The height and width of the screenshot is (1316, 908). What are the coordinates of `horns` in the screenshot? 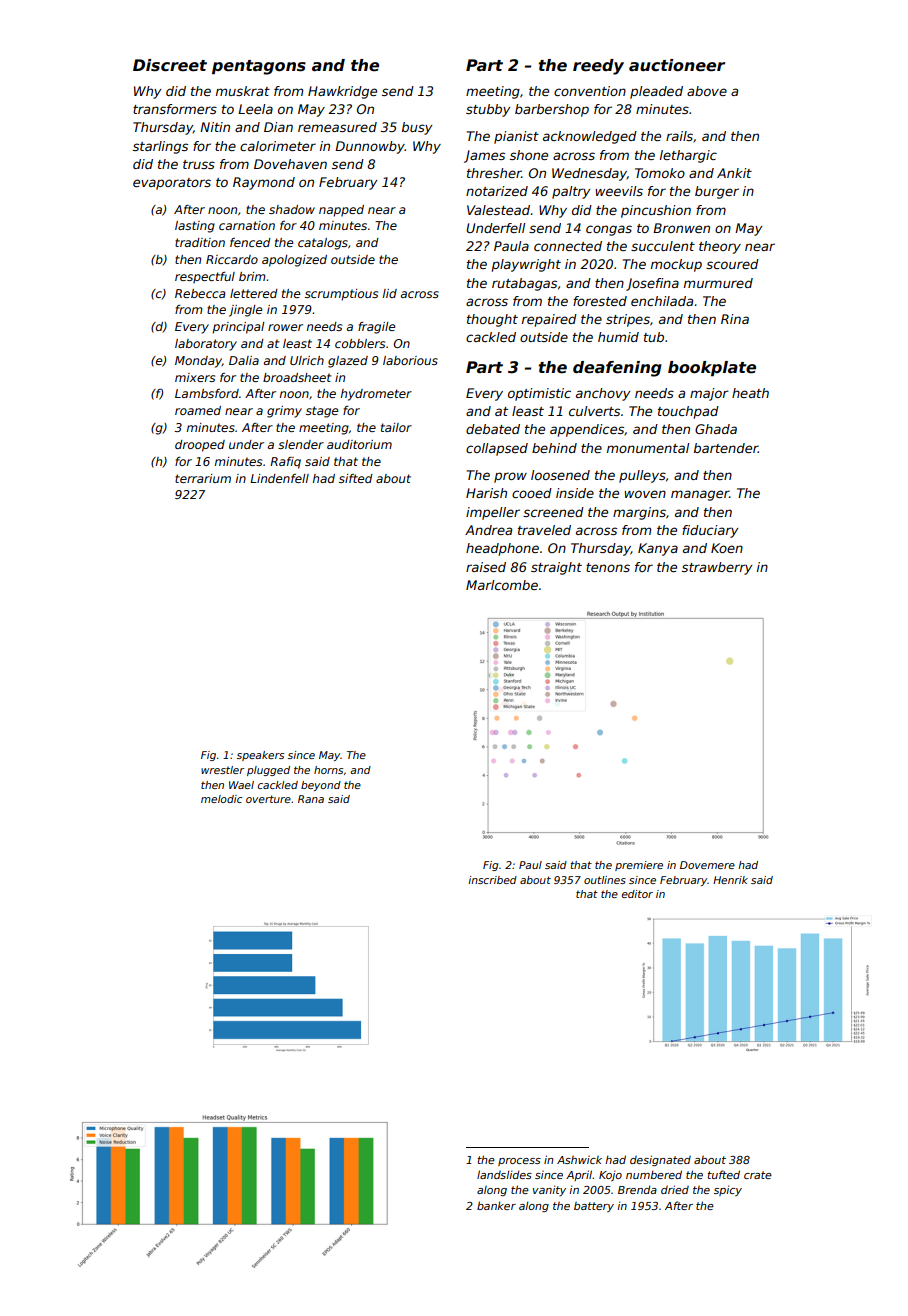 It's located at (328, 770).
